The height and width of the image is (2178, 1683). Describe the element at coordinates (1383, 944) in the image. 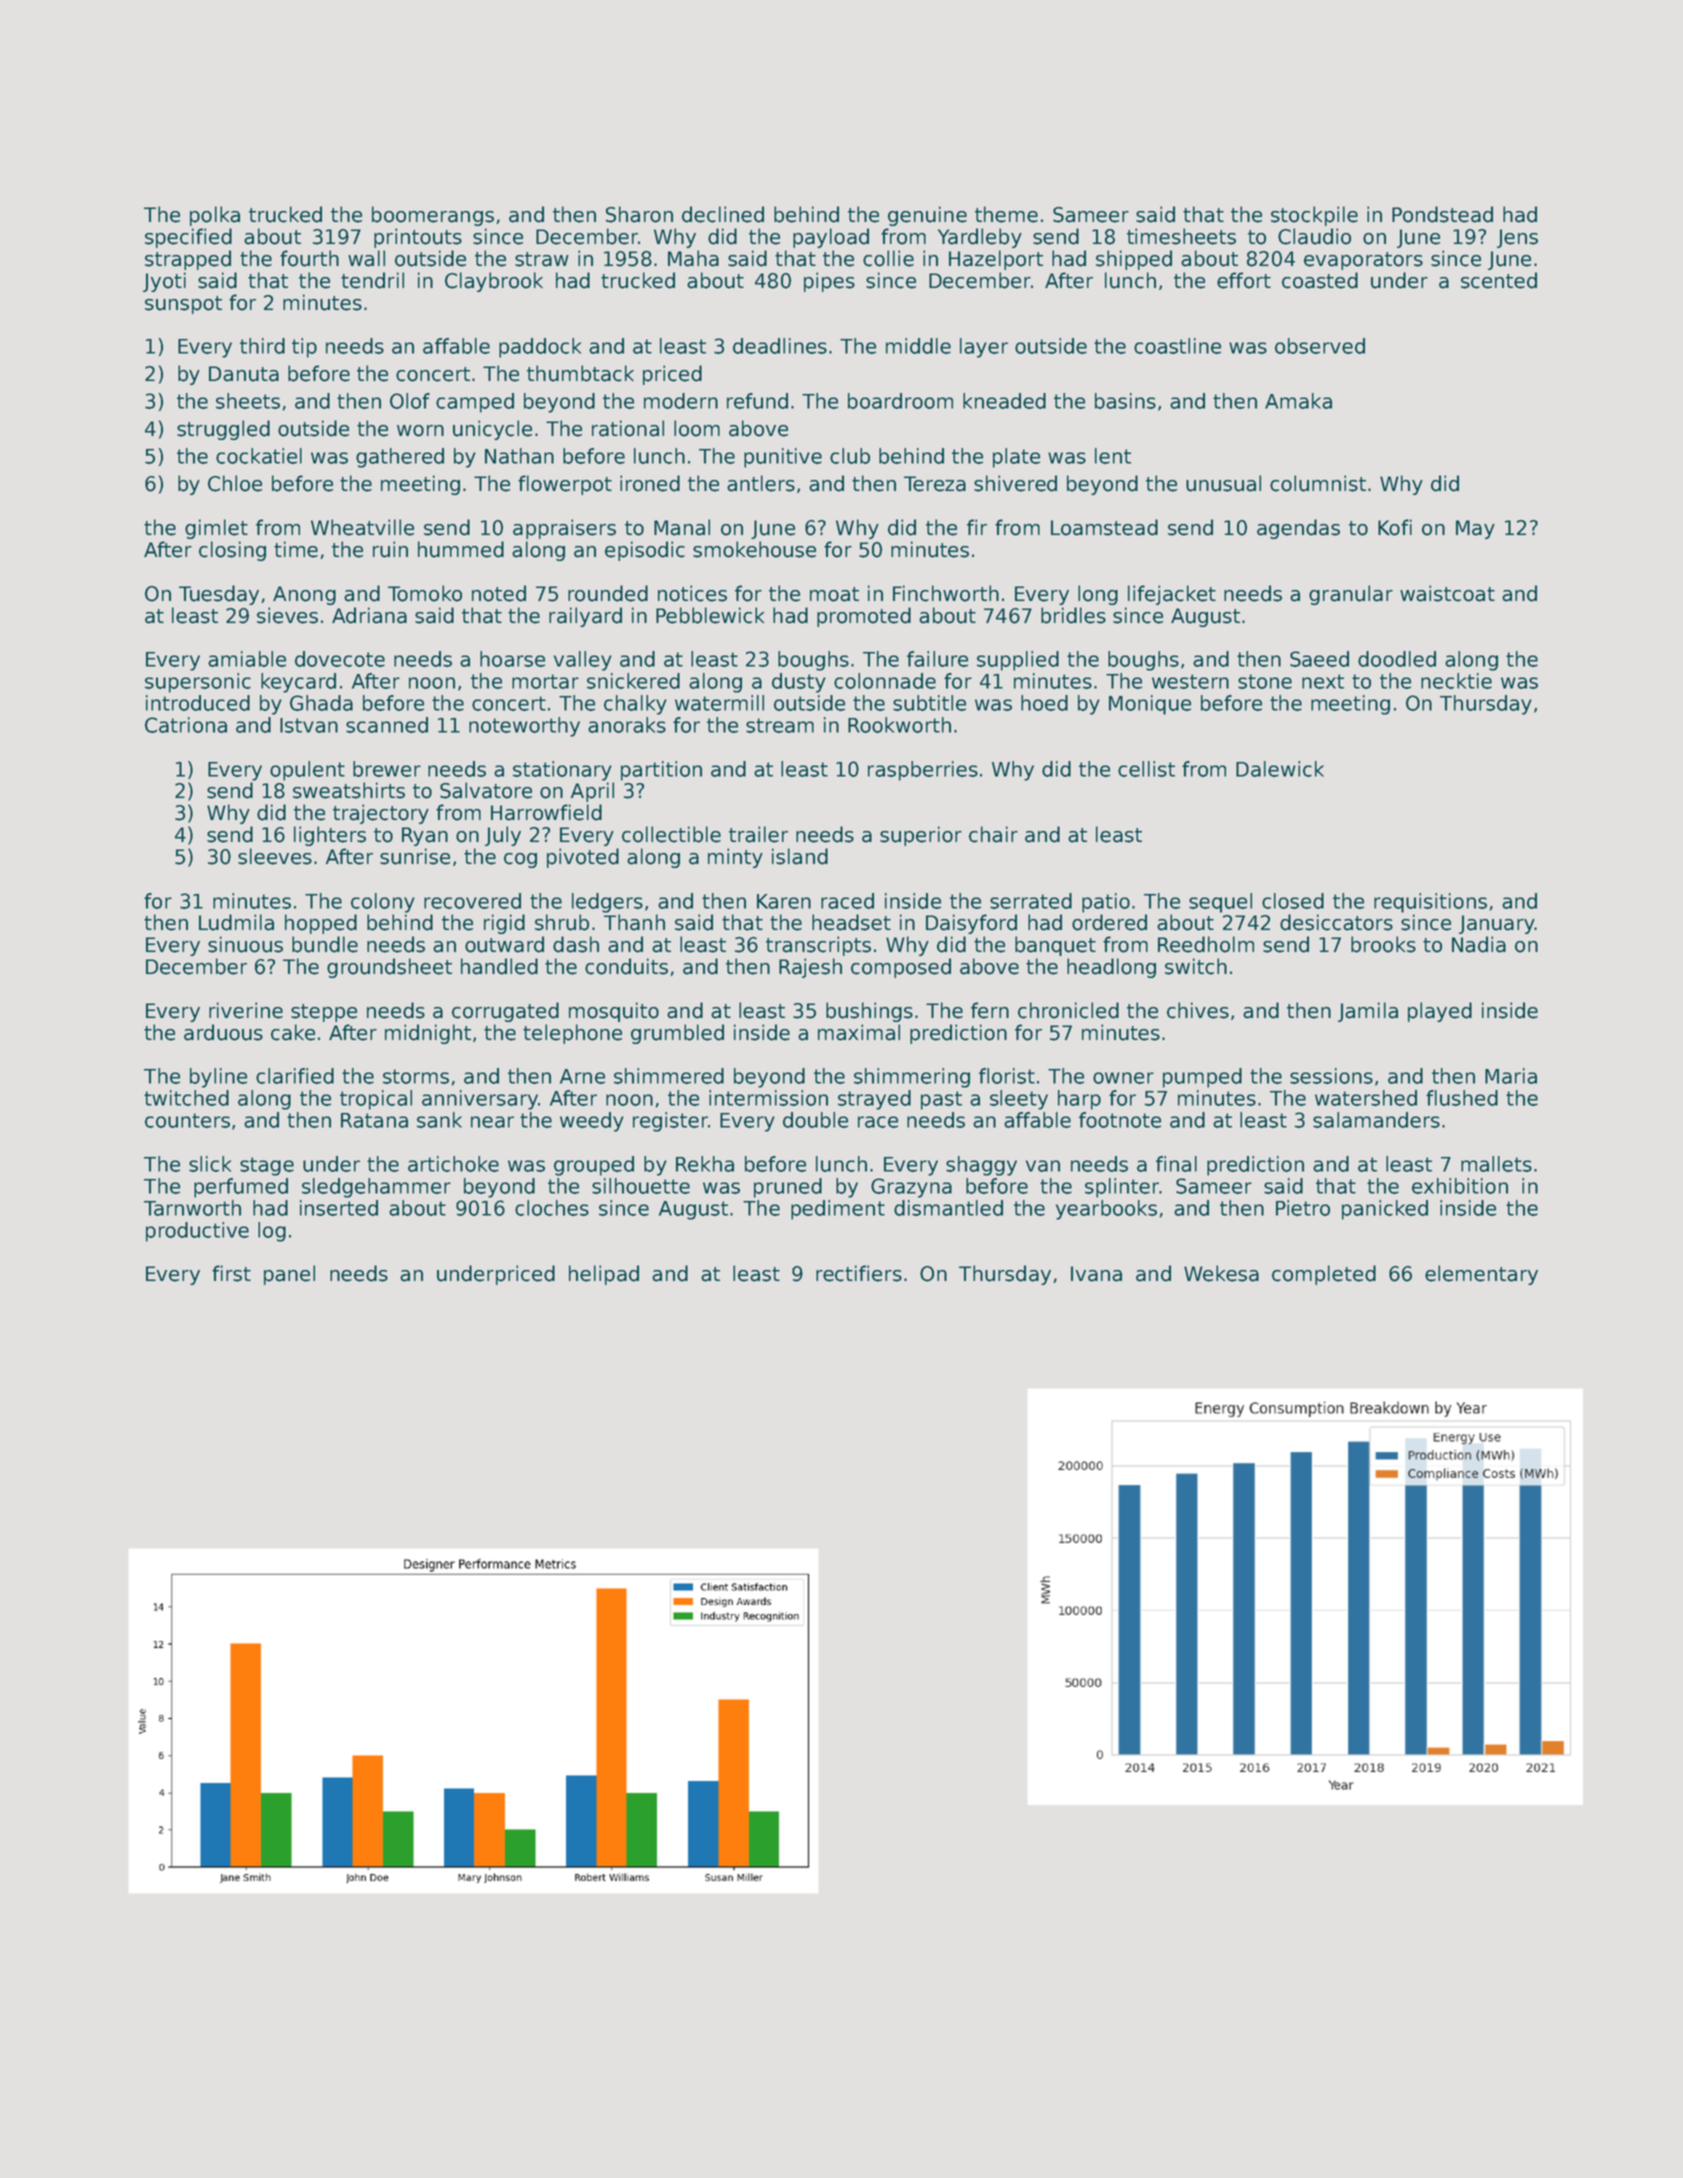

I see `brooks` at that location.
